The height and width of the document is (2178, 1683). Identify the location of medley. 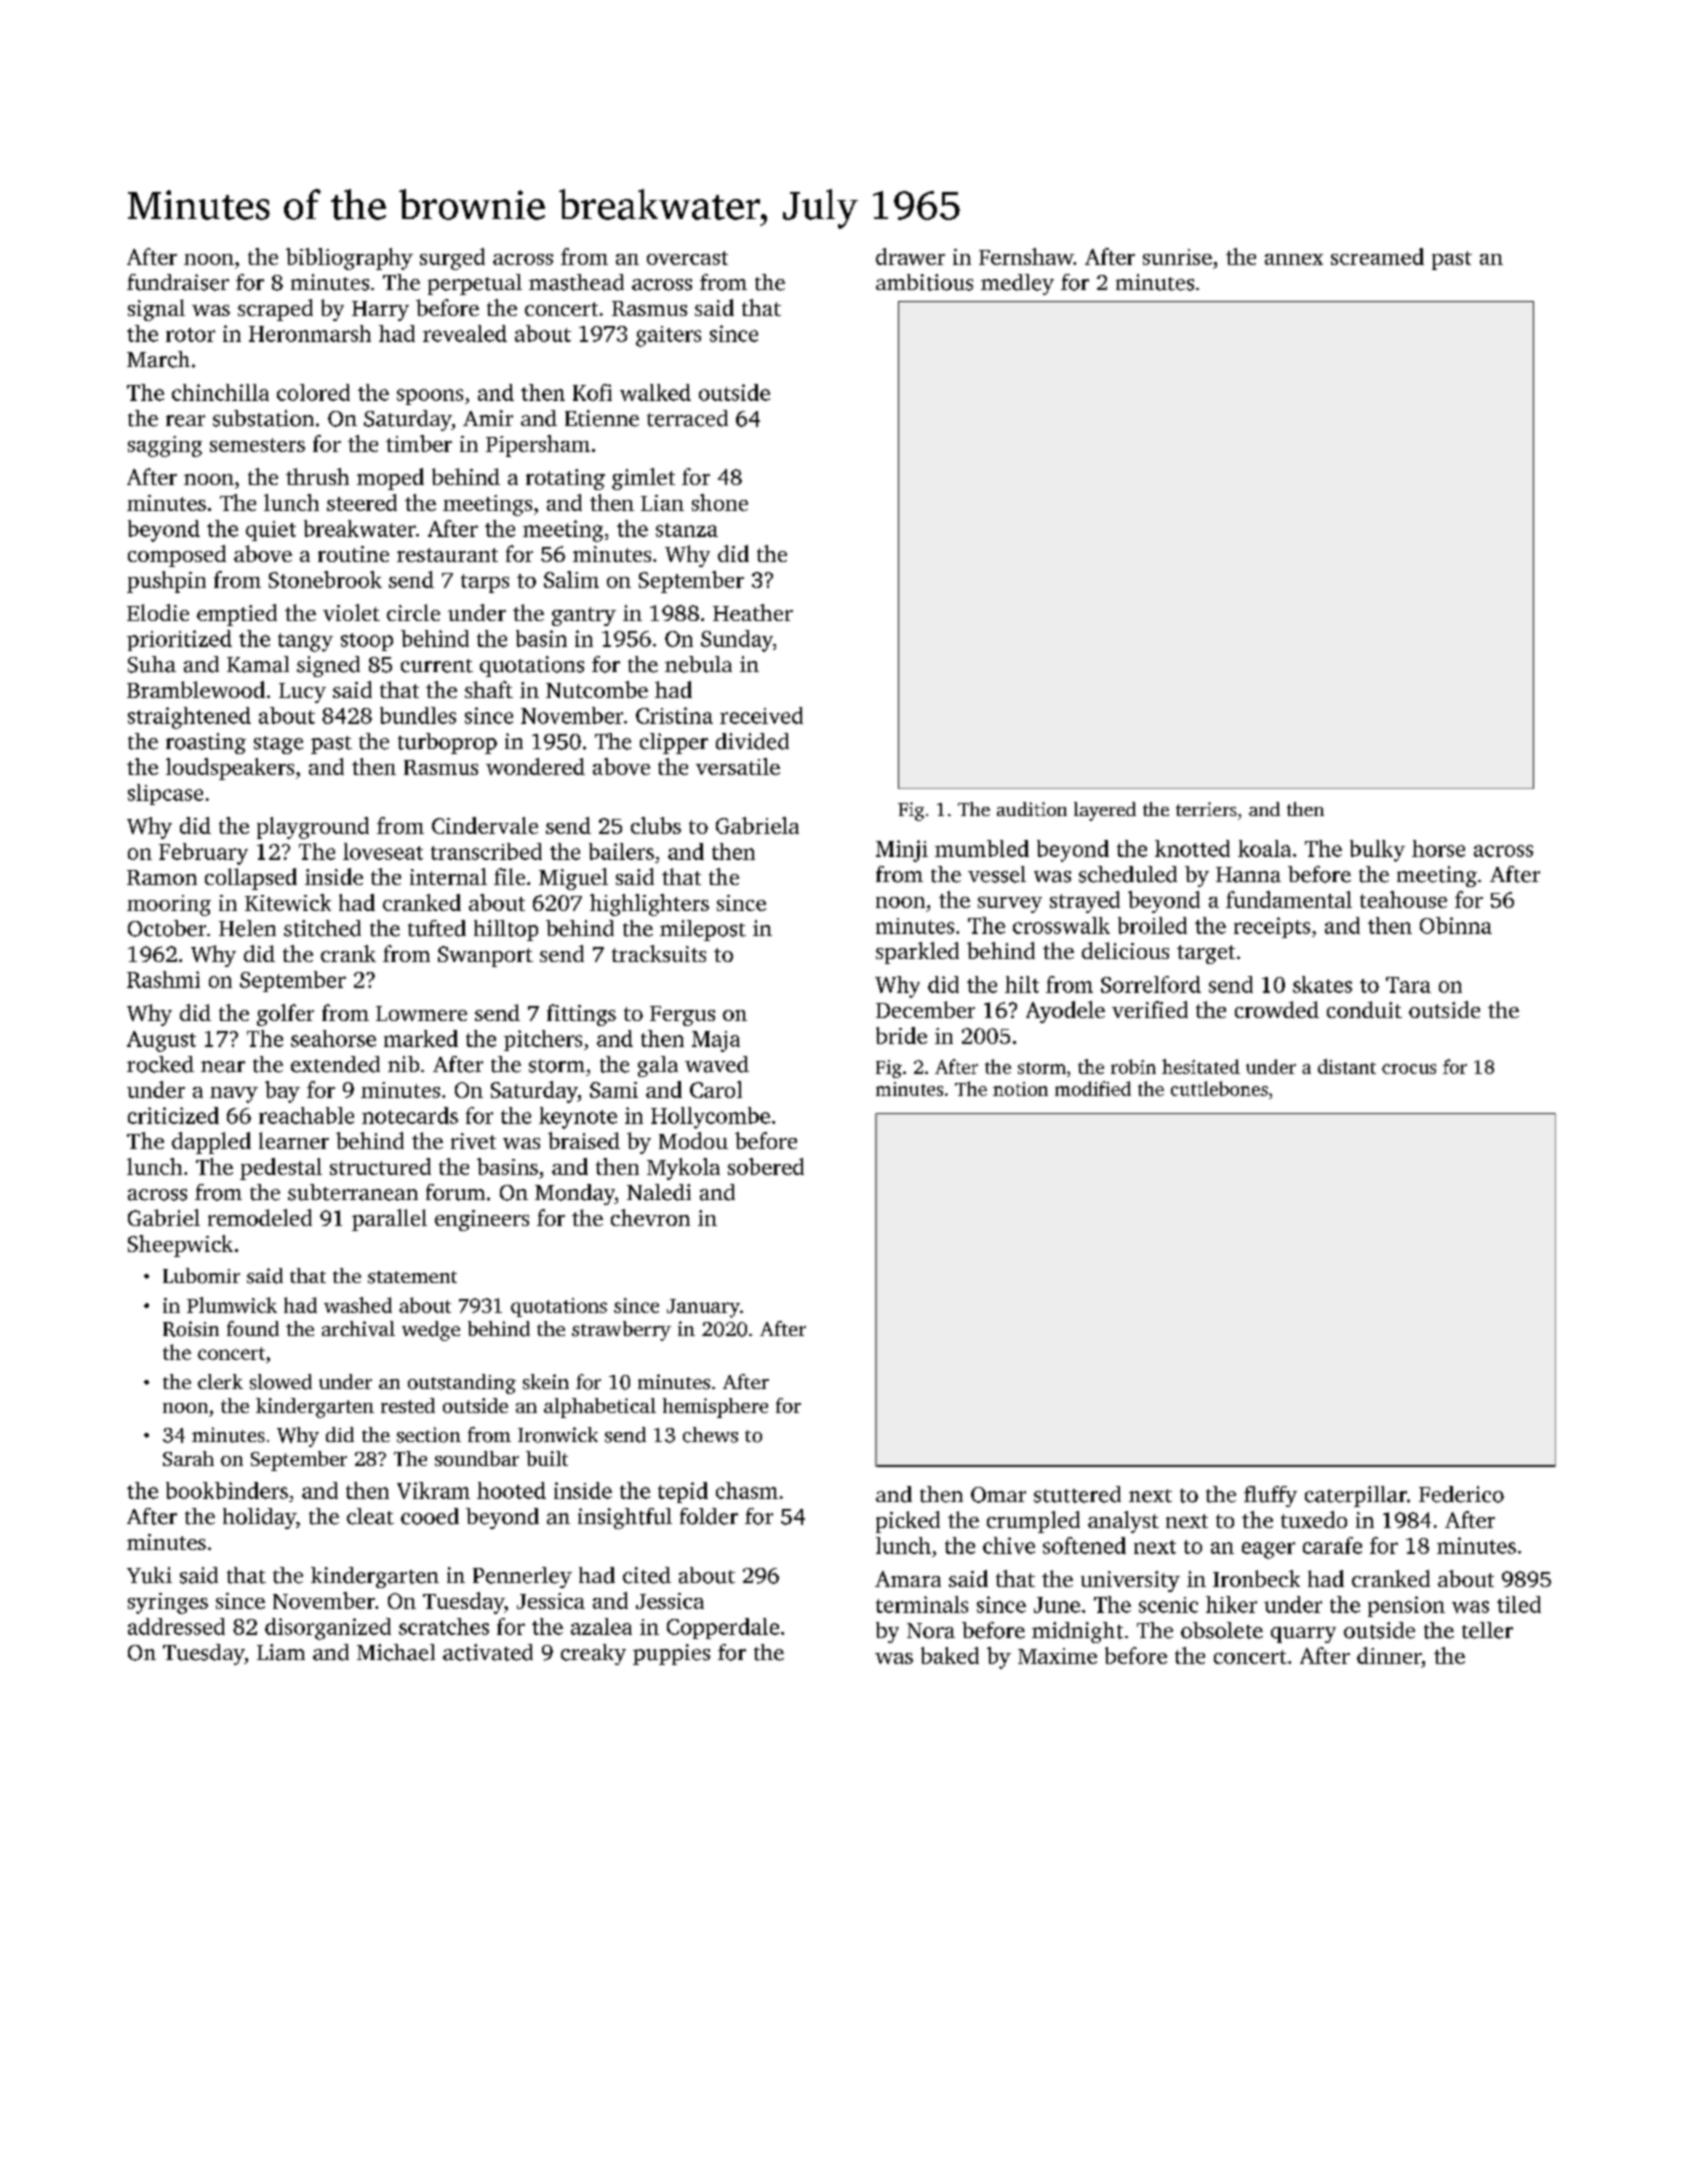
(1017, 284).
